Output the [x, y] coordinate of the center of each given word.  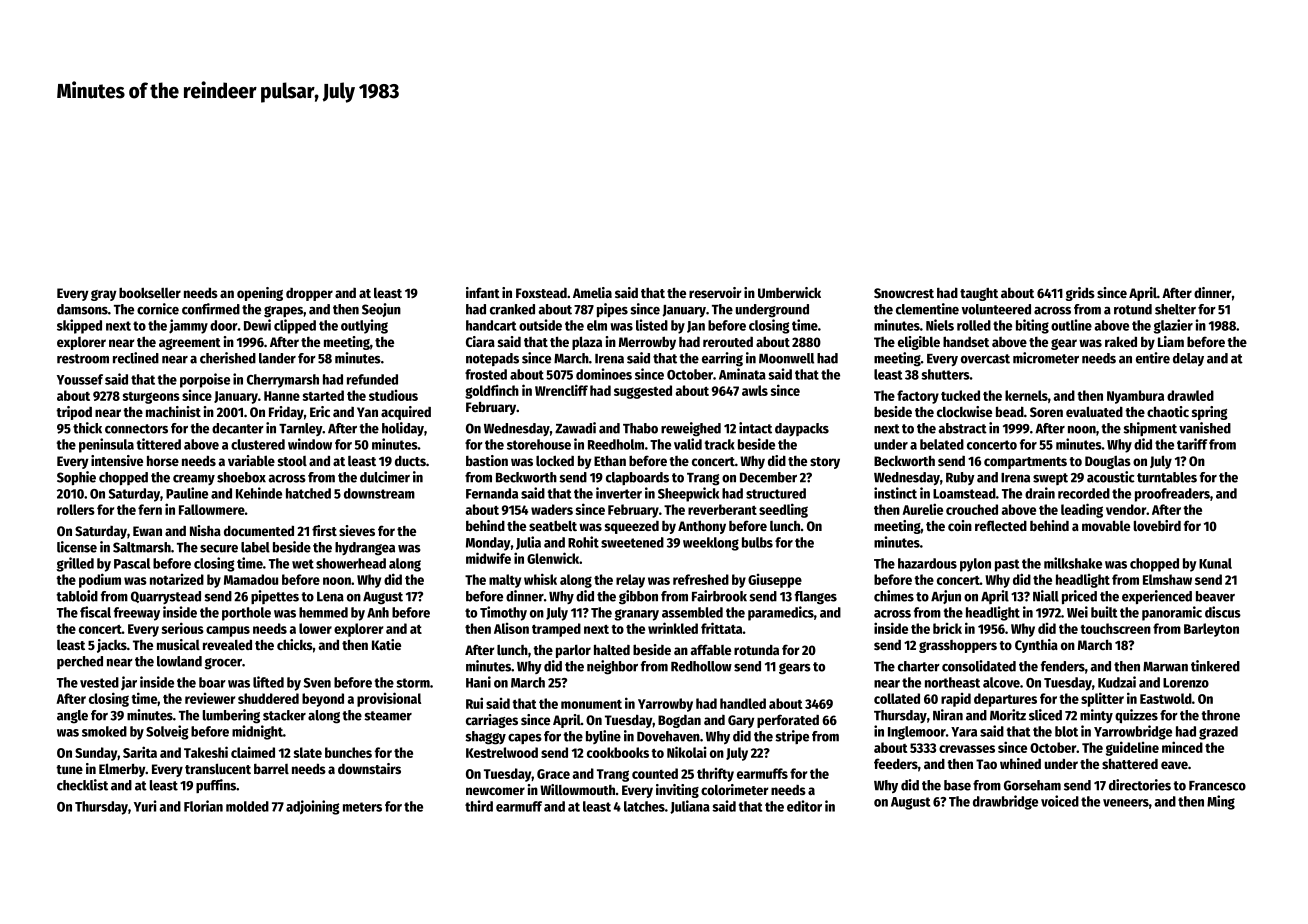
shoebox [241, 477]
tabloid [77, 596]
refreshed [701, 579]
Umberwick [789, 292]
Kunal [1215, 563]
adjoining [313, 807]
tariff [1192, 444]
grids [1080, 294]
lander [277, 358]
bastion [487, 460]
